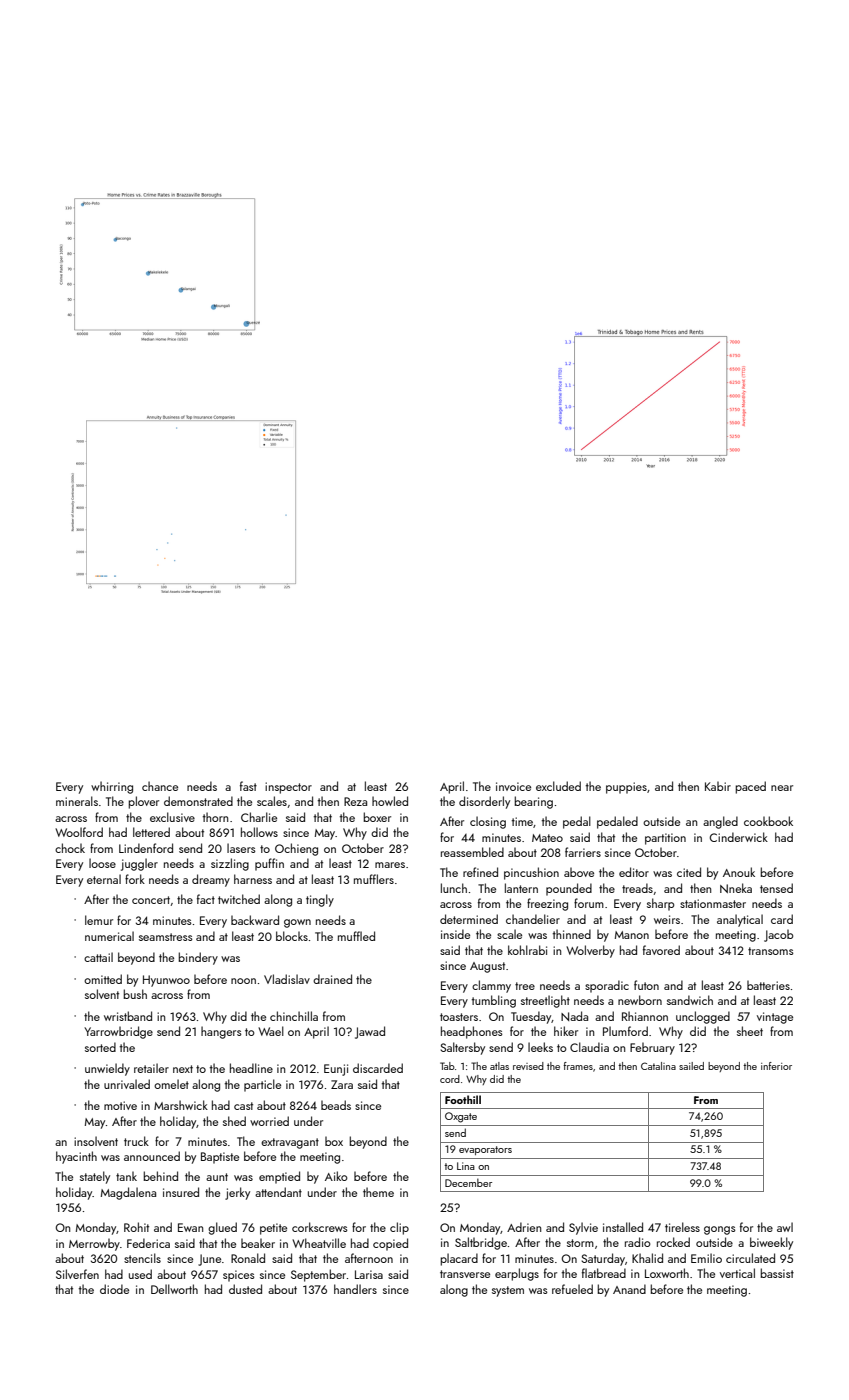 Image resolution: width=849 pixels, height=1400 pixels. What do you see at coordinates (245, 1289) in the screenshot?
I see `dusted` at bounding box center [245, 1289].
